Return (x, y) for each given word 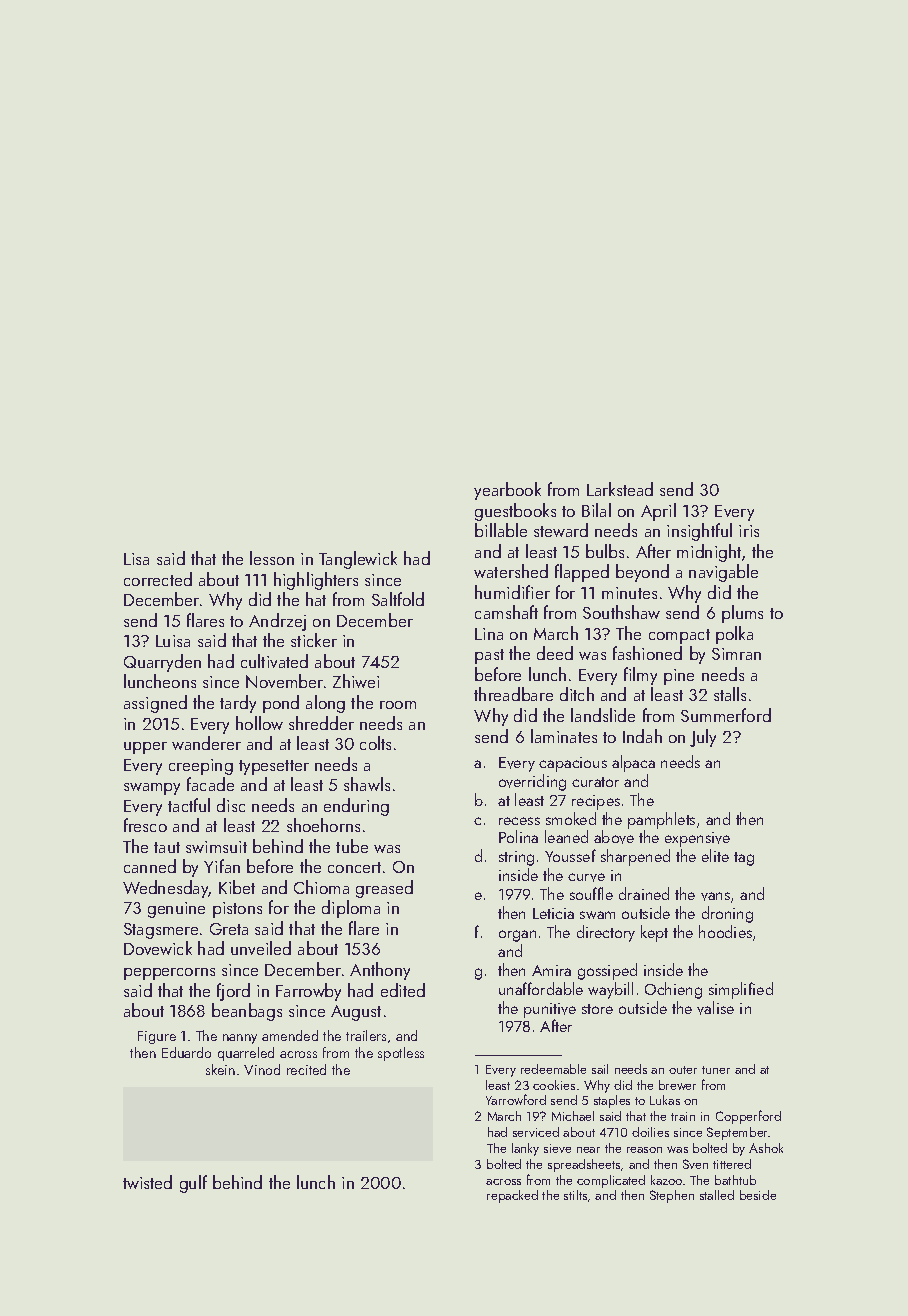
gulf (193, 1184)
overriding (532, 782)
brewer (677, 1085)
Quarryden (162, 663)
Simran (736, 654)
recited (306, 1069)
